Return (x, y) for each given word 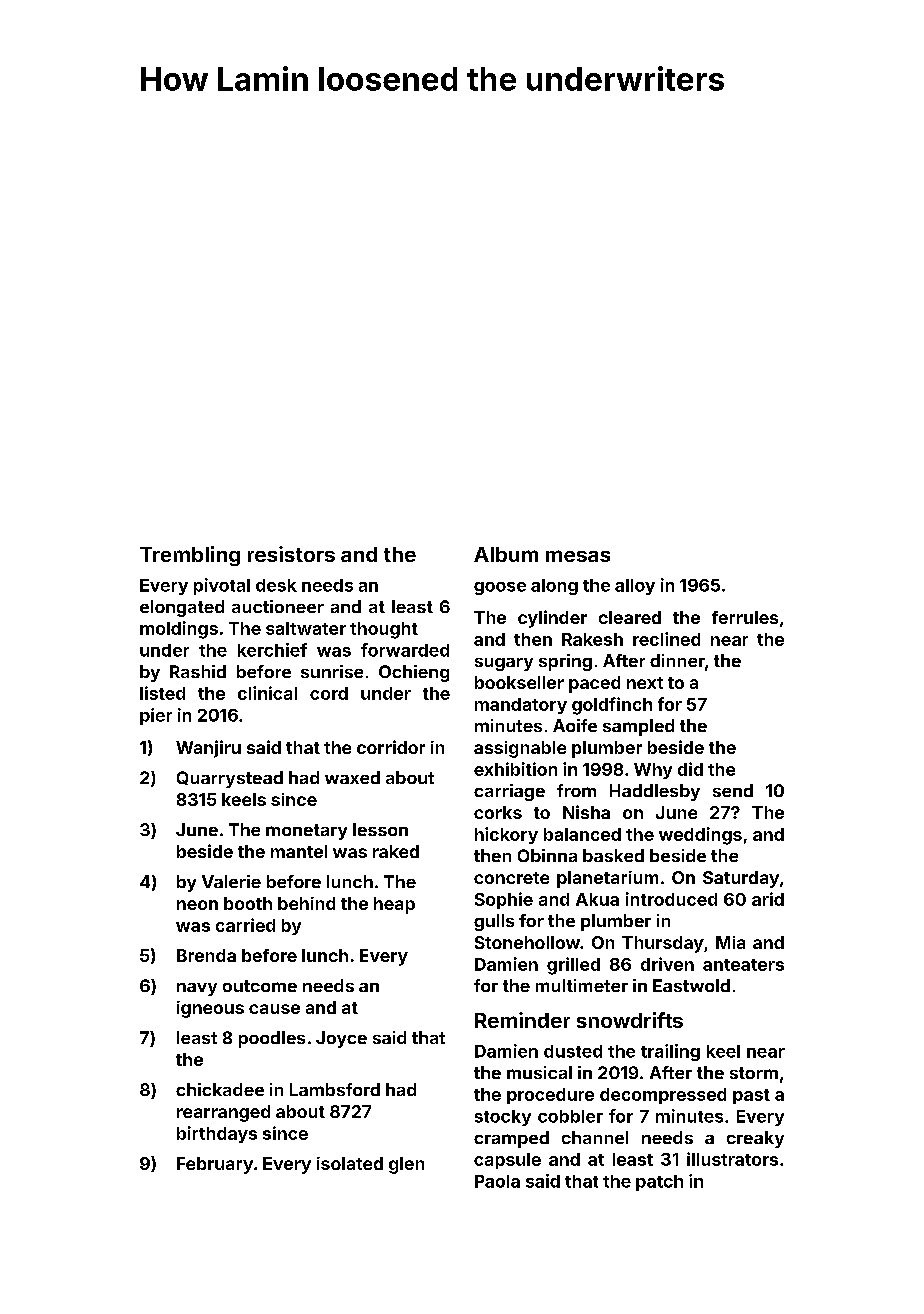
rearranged (223, 1113)
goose (500, 588)
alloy (635, 587)
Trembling (190, 556)
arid (768, 899)
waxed (352, 777)
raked (396, 851)
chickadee (220, 1089)
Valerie (231, 881)
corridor (391, 747)
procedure (550, 1096)
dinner (677, 660)
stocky (503, 1118)
